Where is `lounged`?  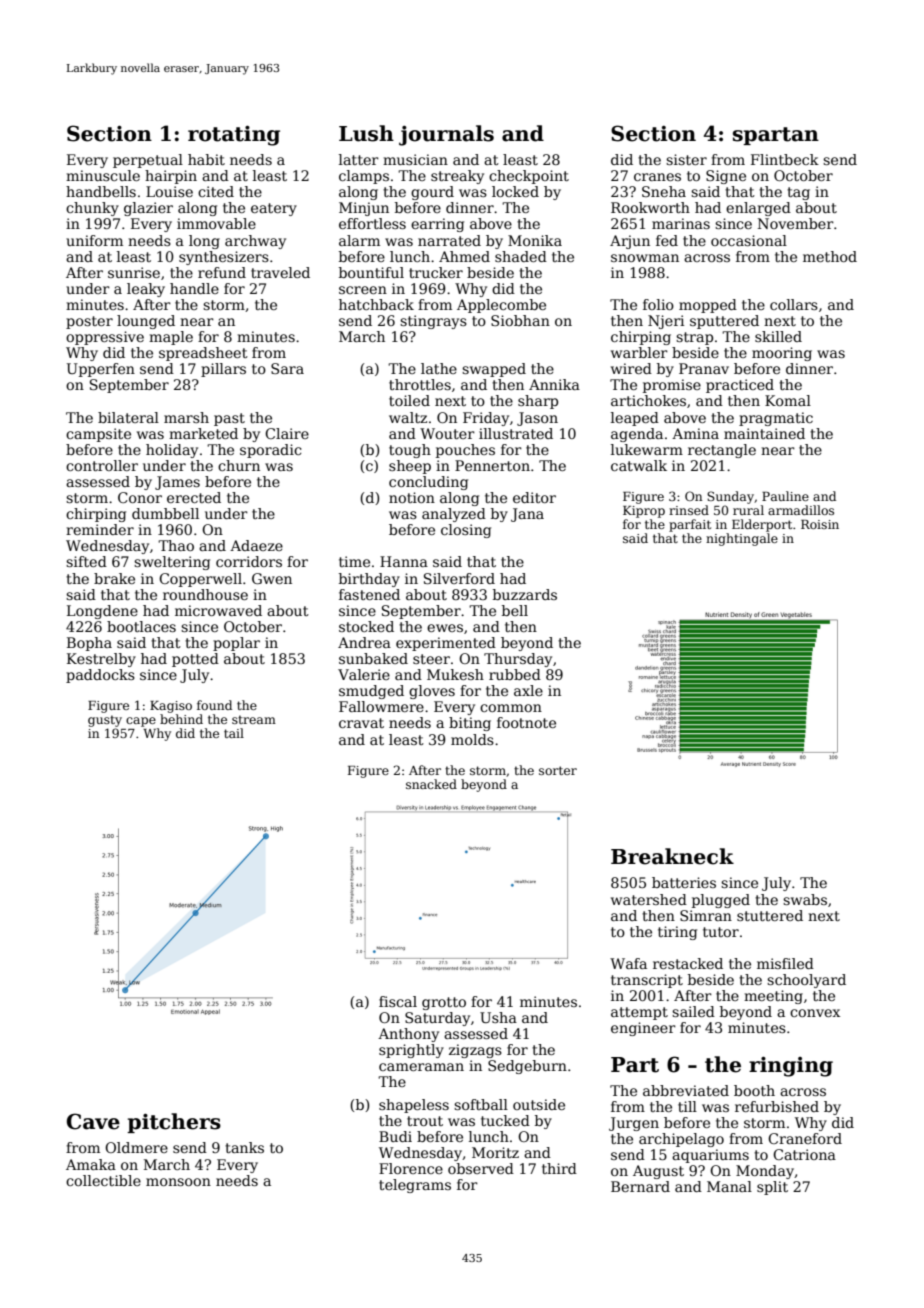 lounged is located at coordinates (146, 322).
